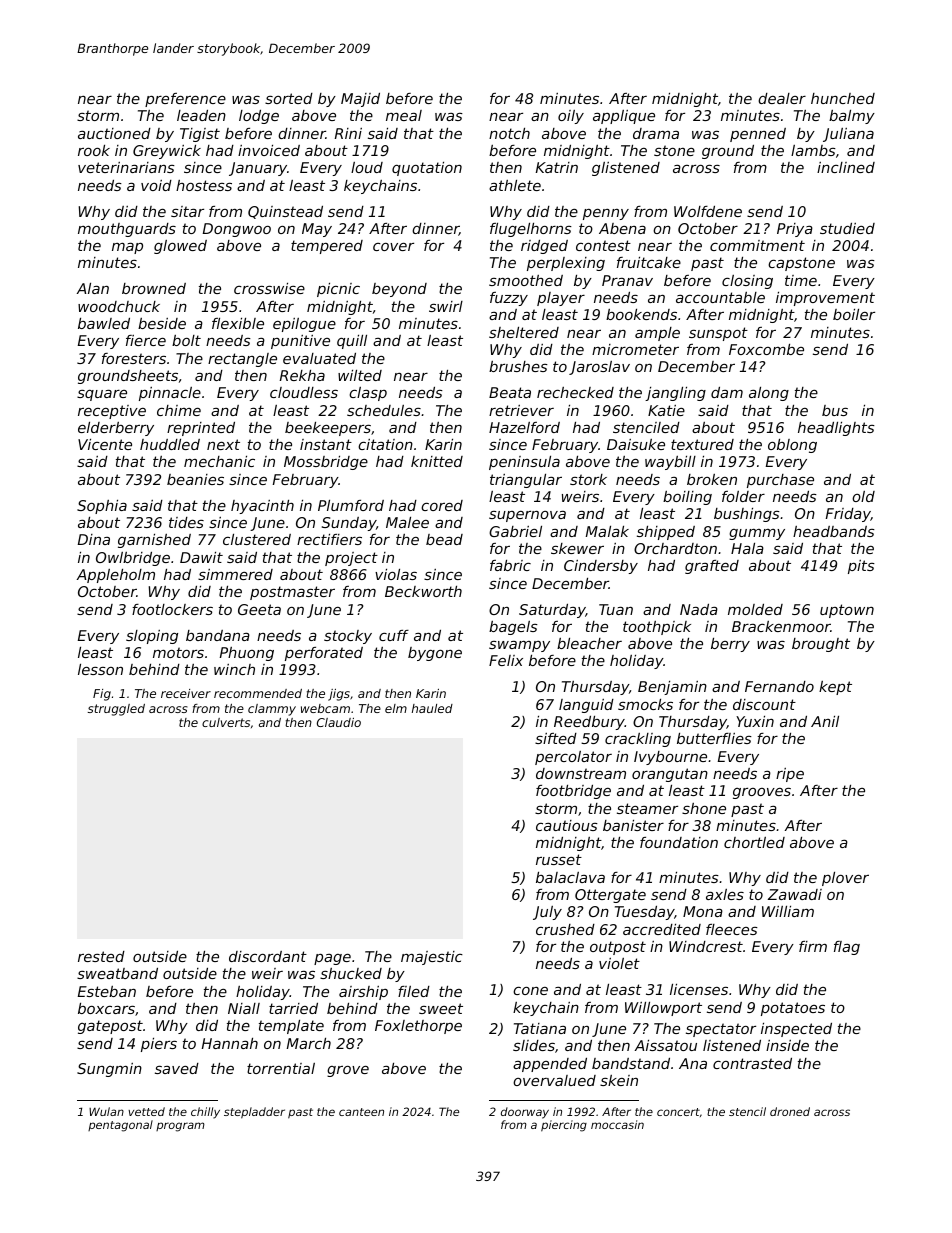 This document has width=952, height=1233. Describe the element at coordinates (102, 507) in the document. I see `Sophia` at that location.
